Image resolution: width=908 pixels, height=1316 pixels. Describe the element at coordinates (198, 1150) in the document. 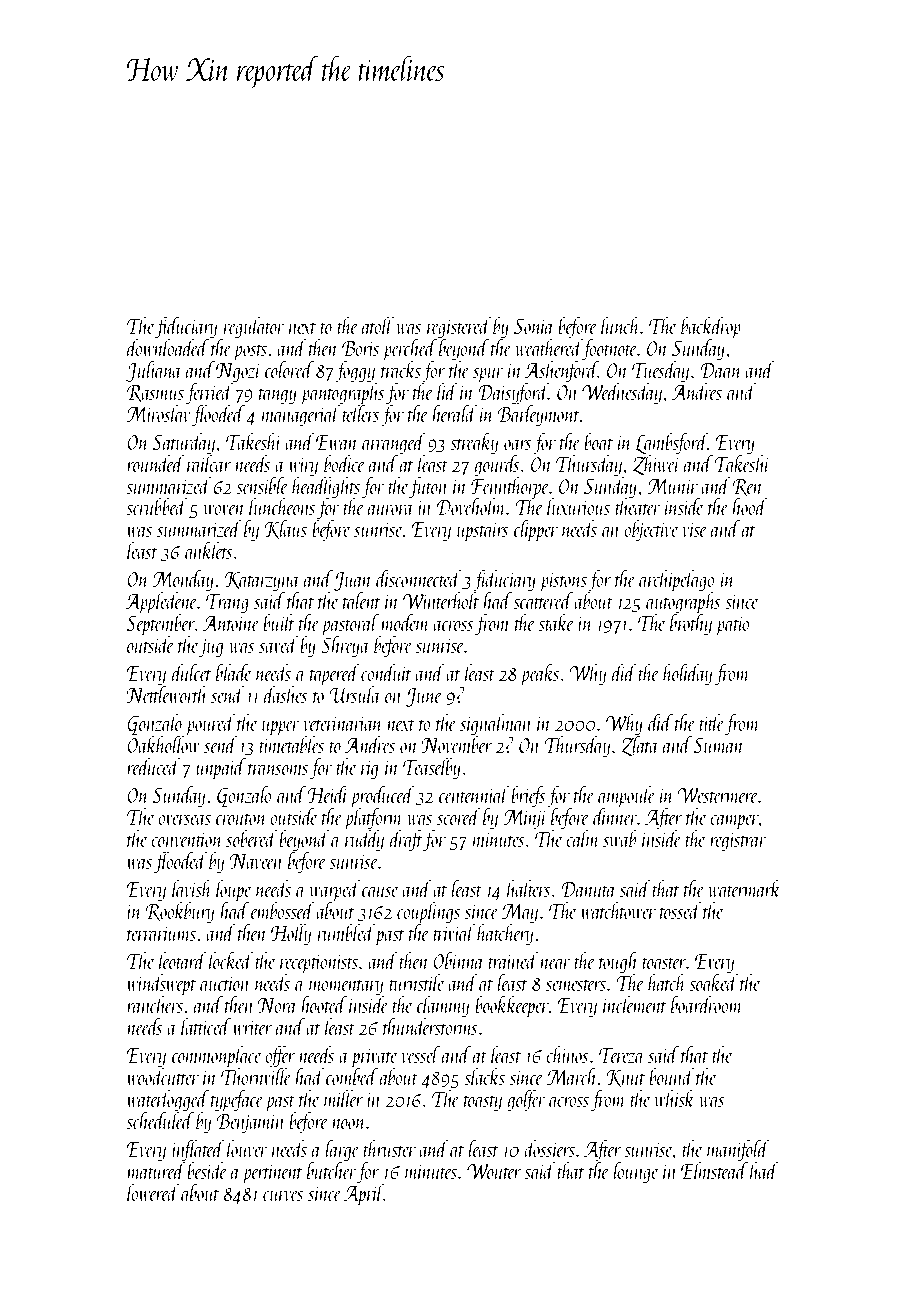

I see `inflated` at that location.
